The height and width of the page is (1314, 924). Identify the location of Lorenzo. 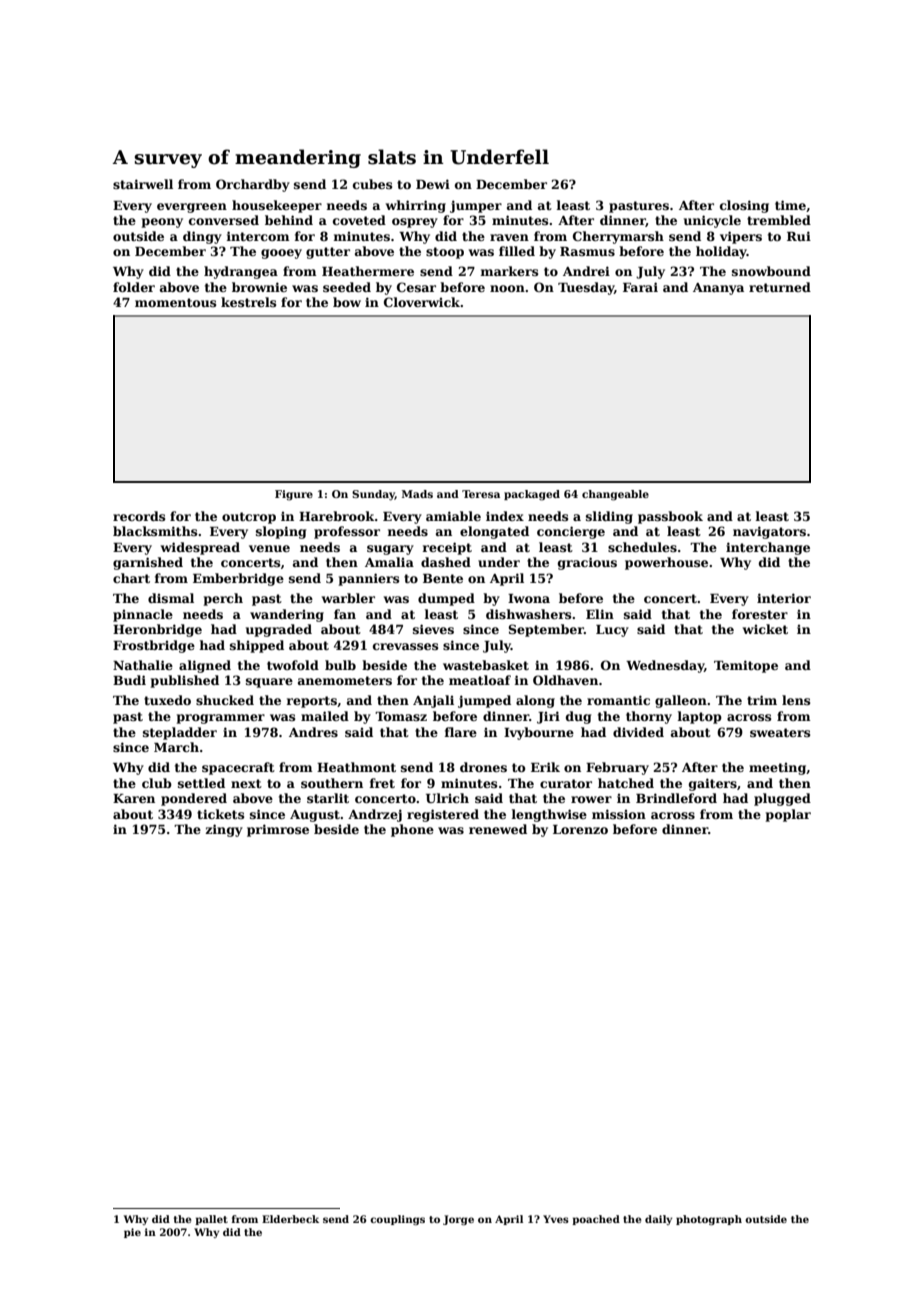
(580, 829).
